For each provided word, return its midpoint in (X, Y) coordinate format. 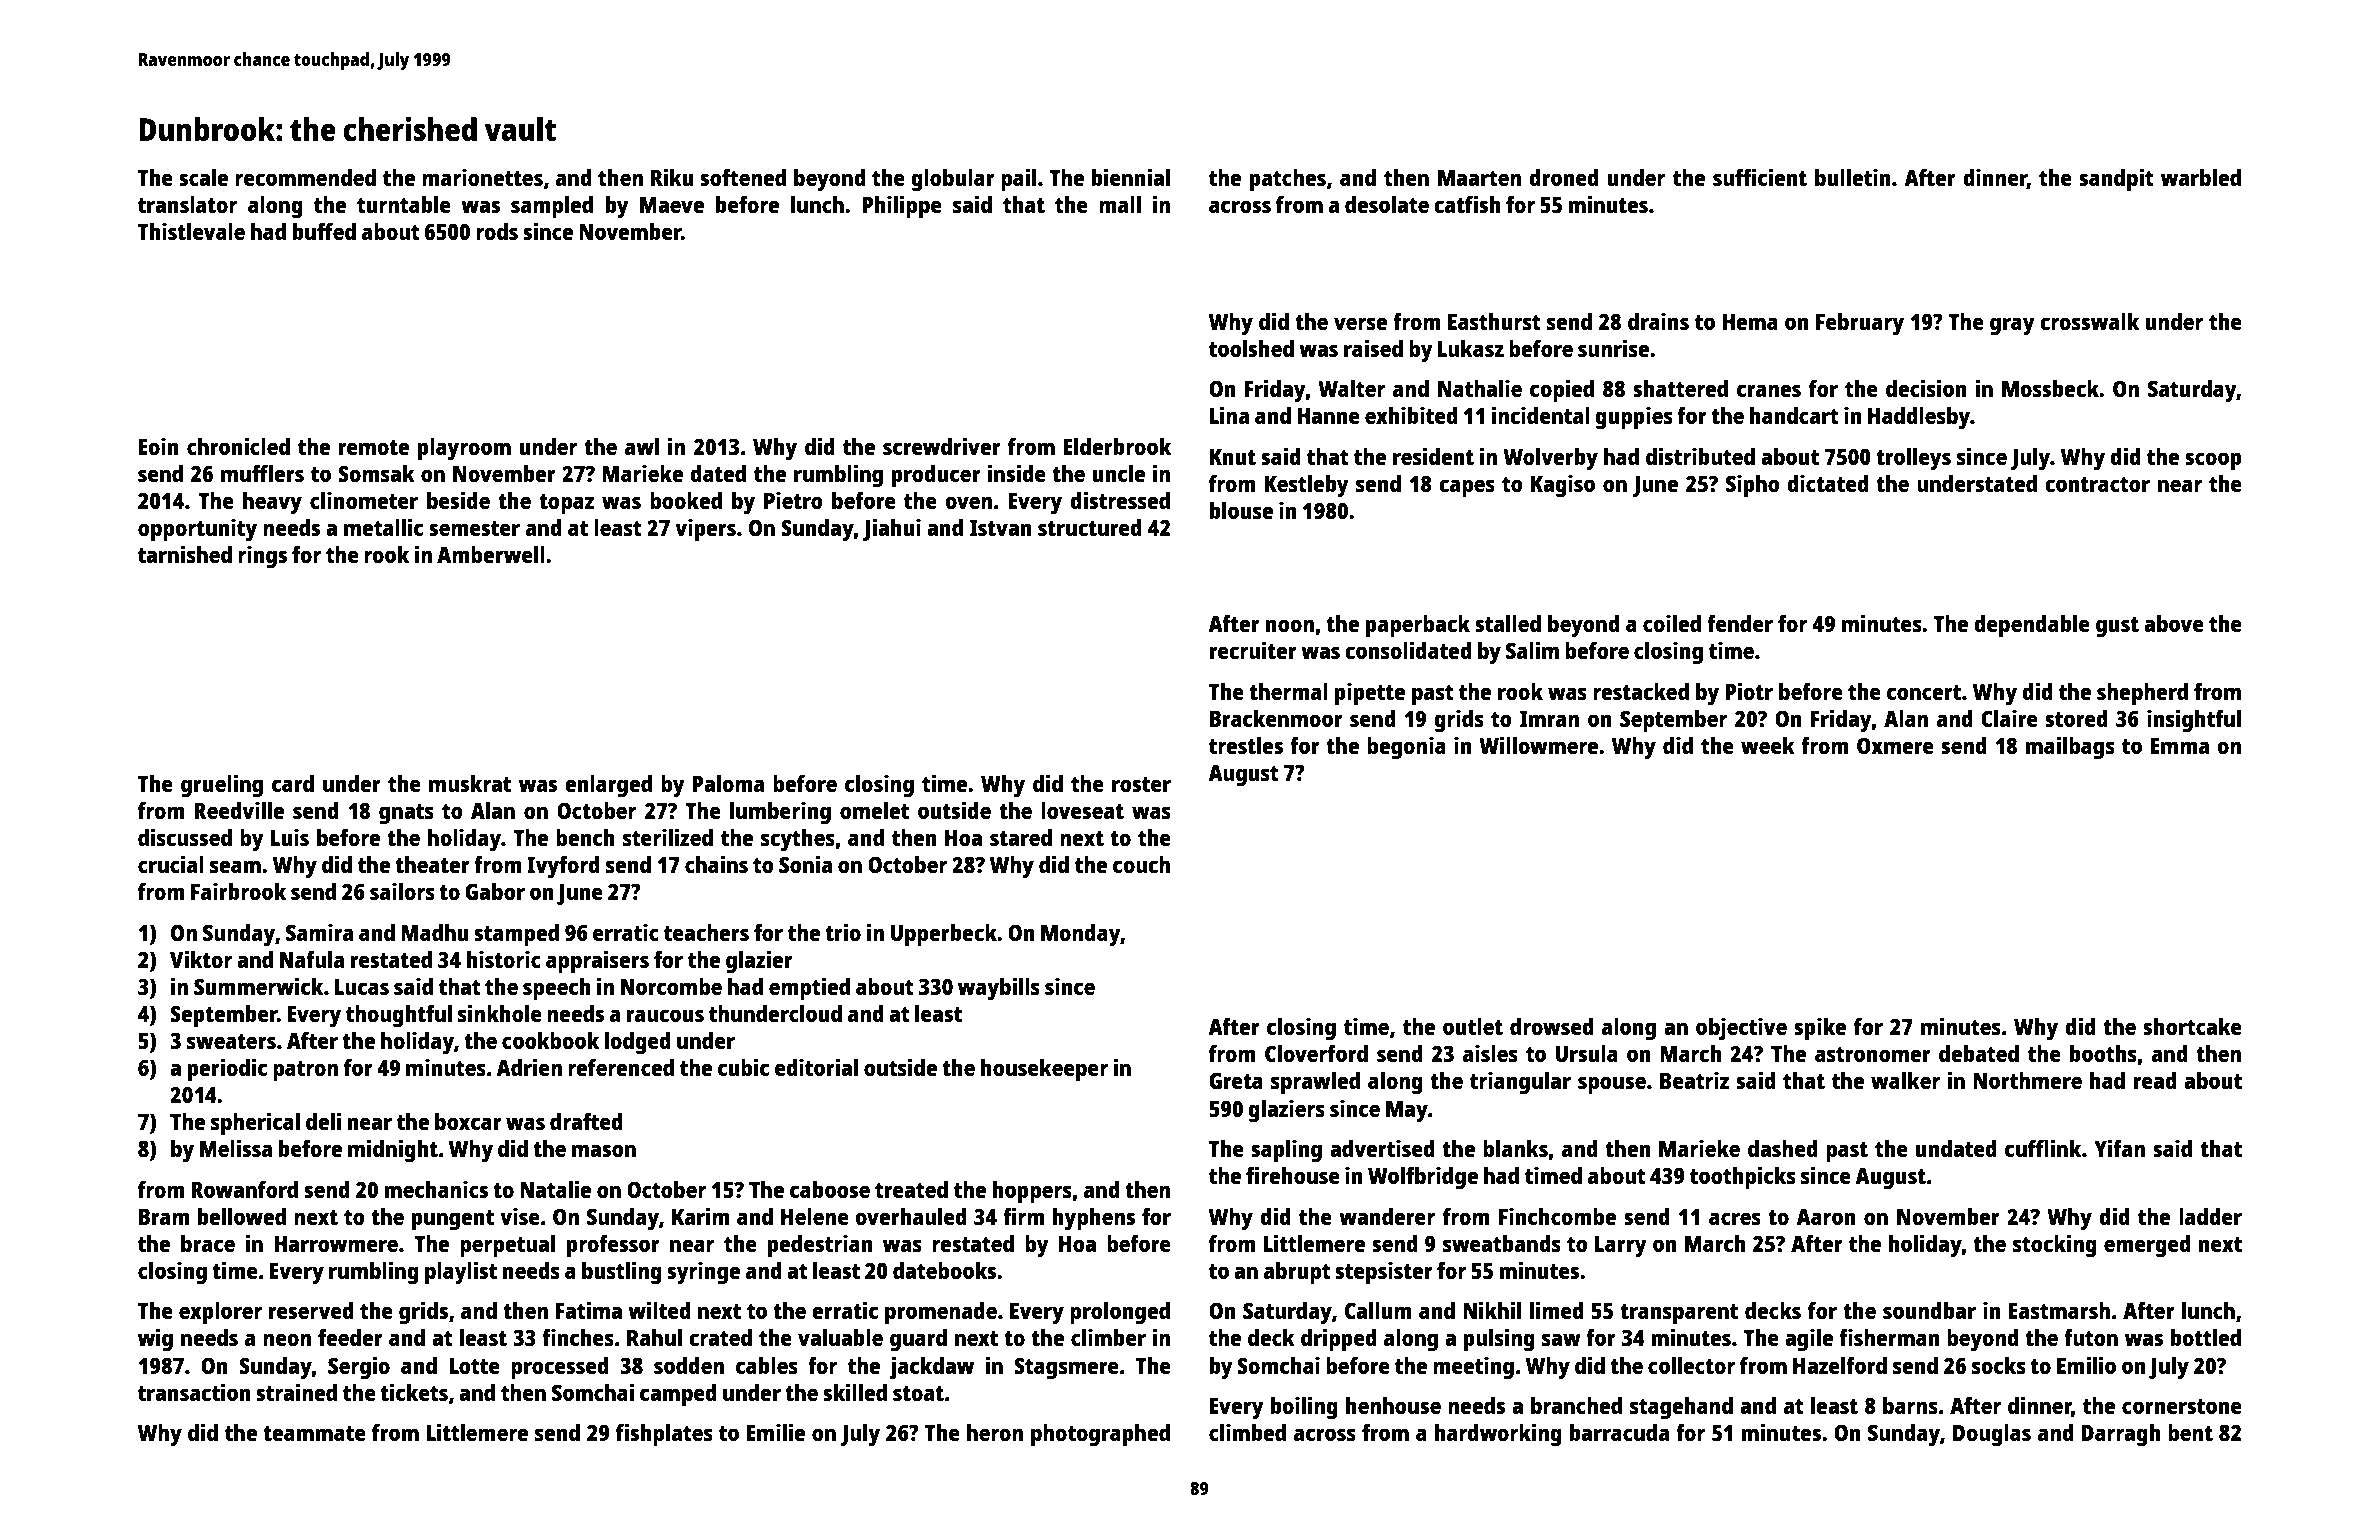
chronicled (238, 446)
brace (208, 1243)
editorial (816, 1067)
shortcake (2192, 1026)
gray (2012, 326)
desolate (1387, 204)
